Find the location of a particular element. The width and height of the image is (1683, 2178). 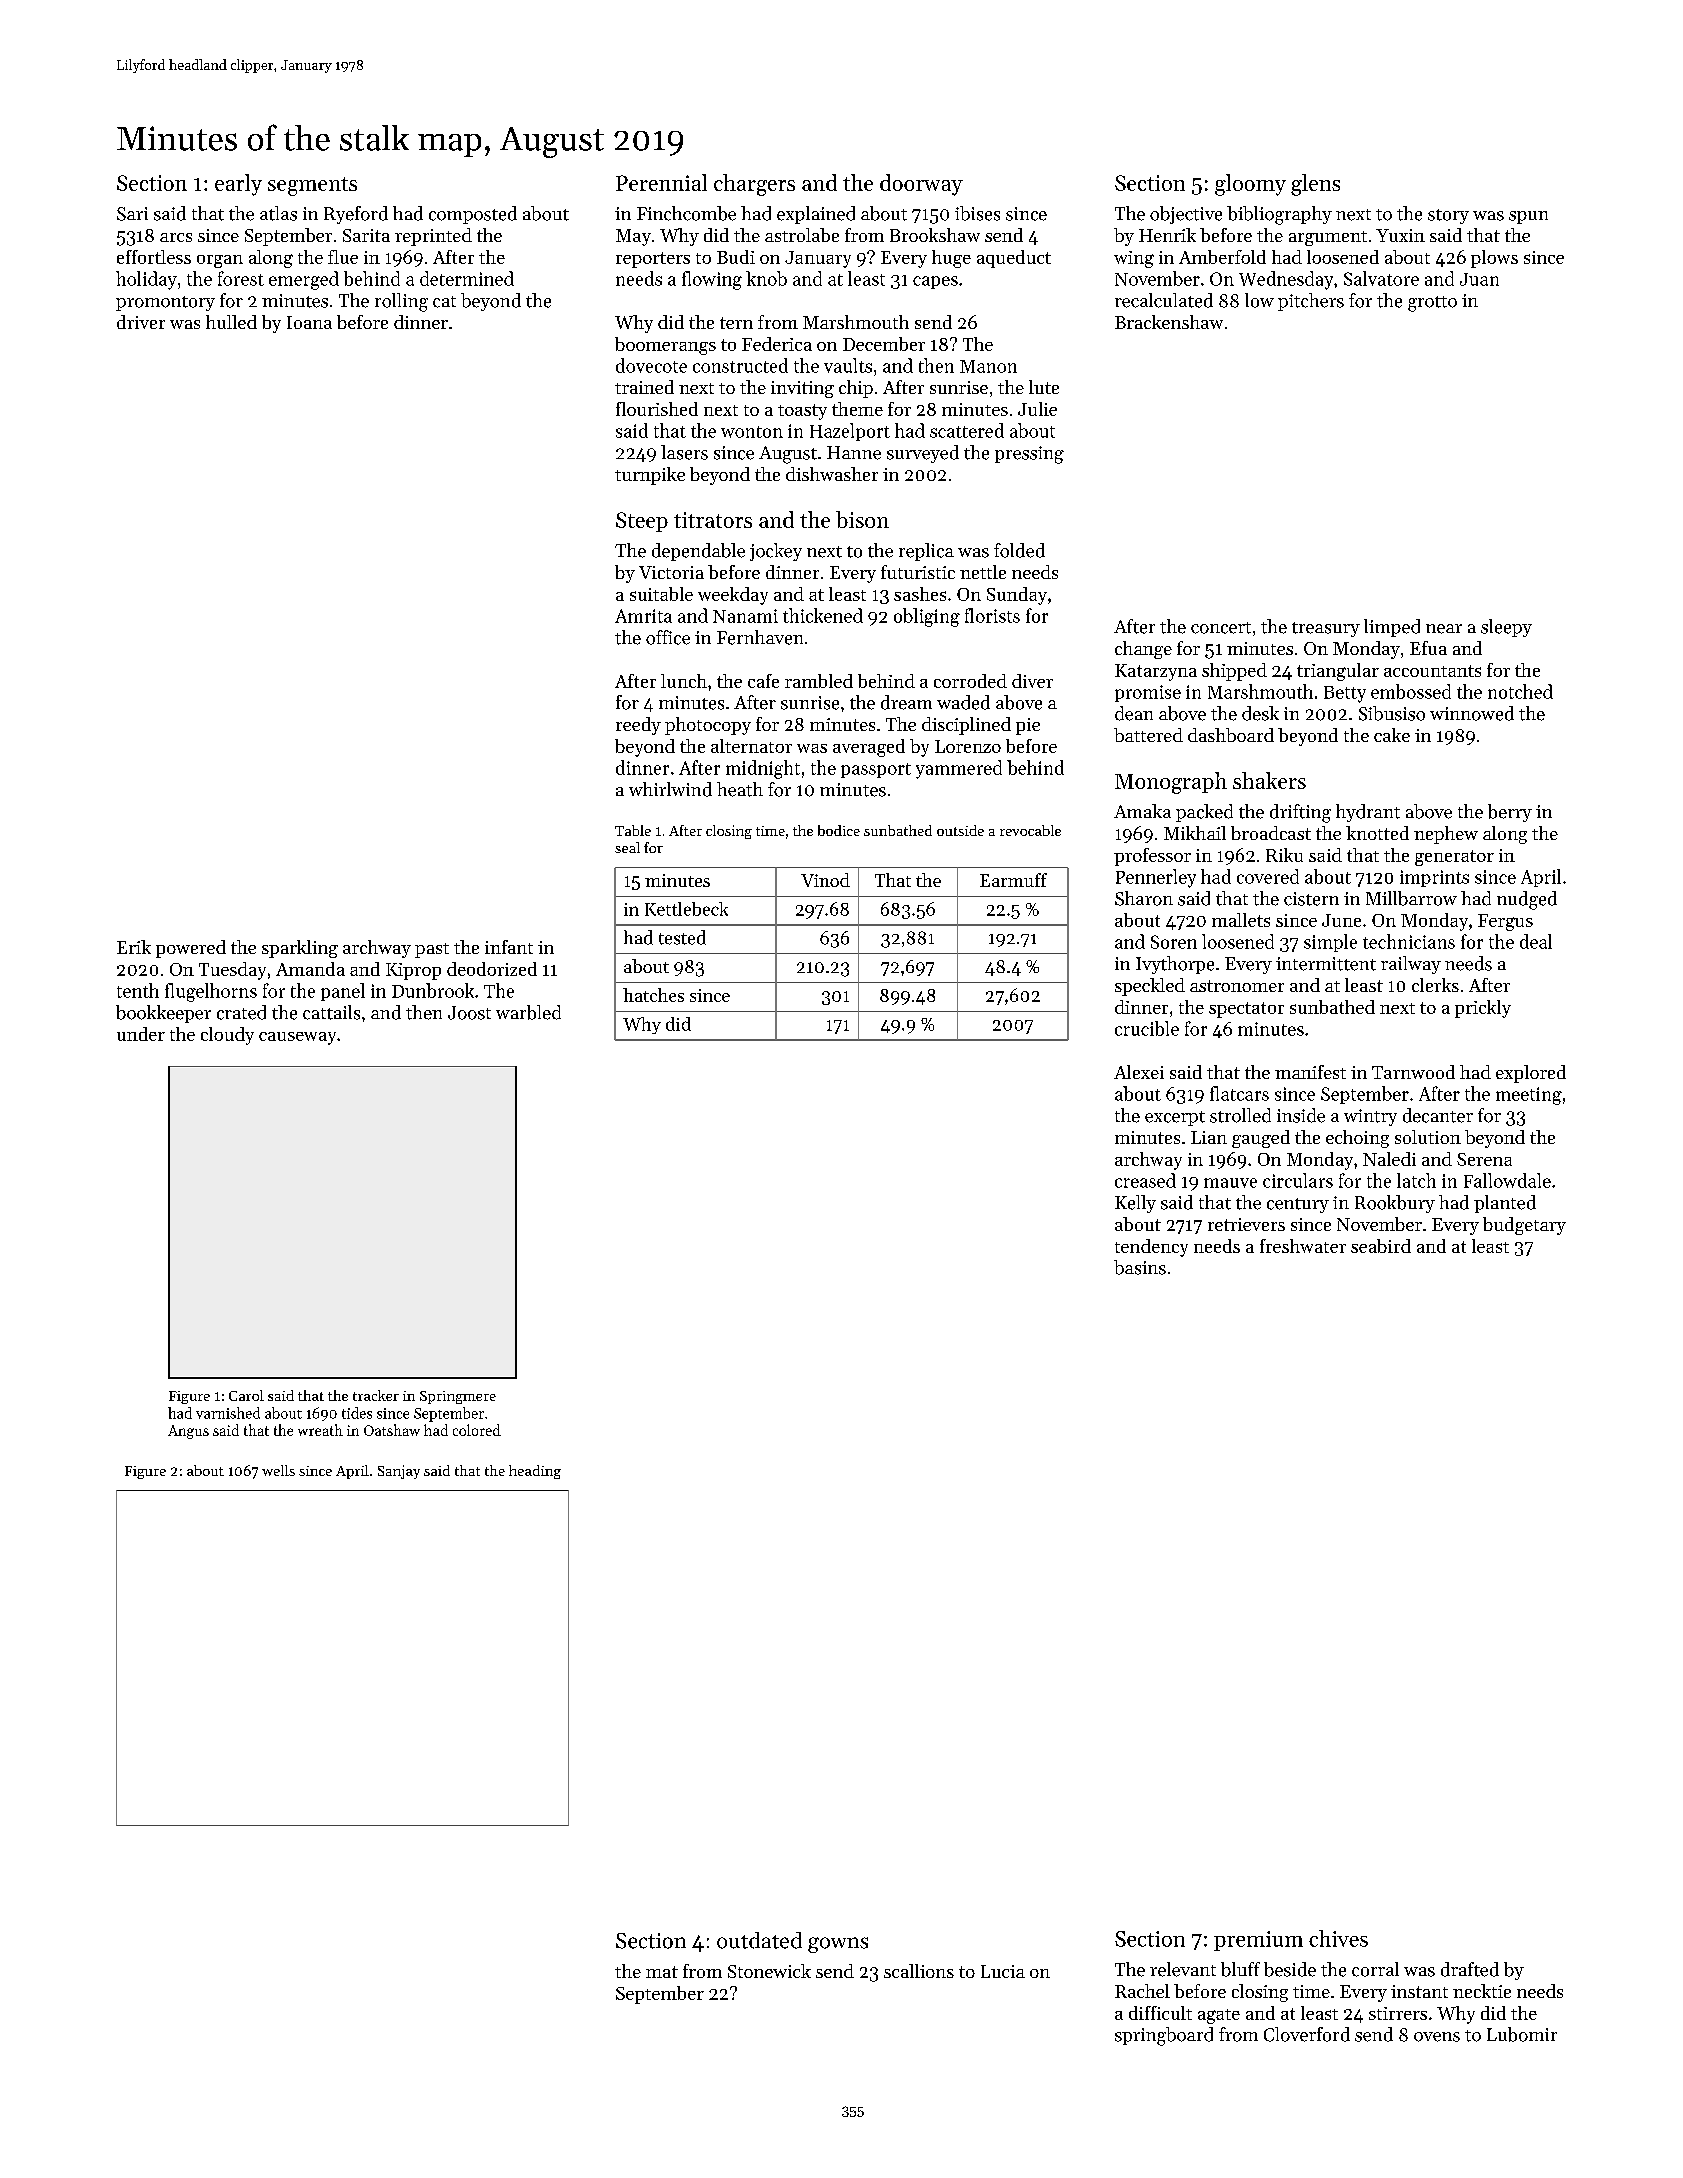

aqueduct is located at coordinates (1014, 259).
